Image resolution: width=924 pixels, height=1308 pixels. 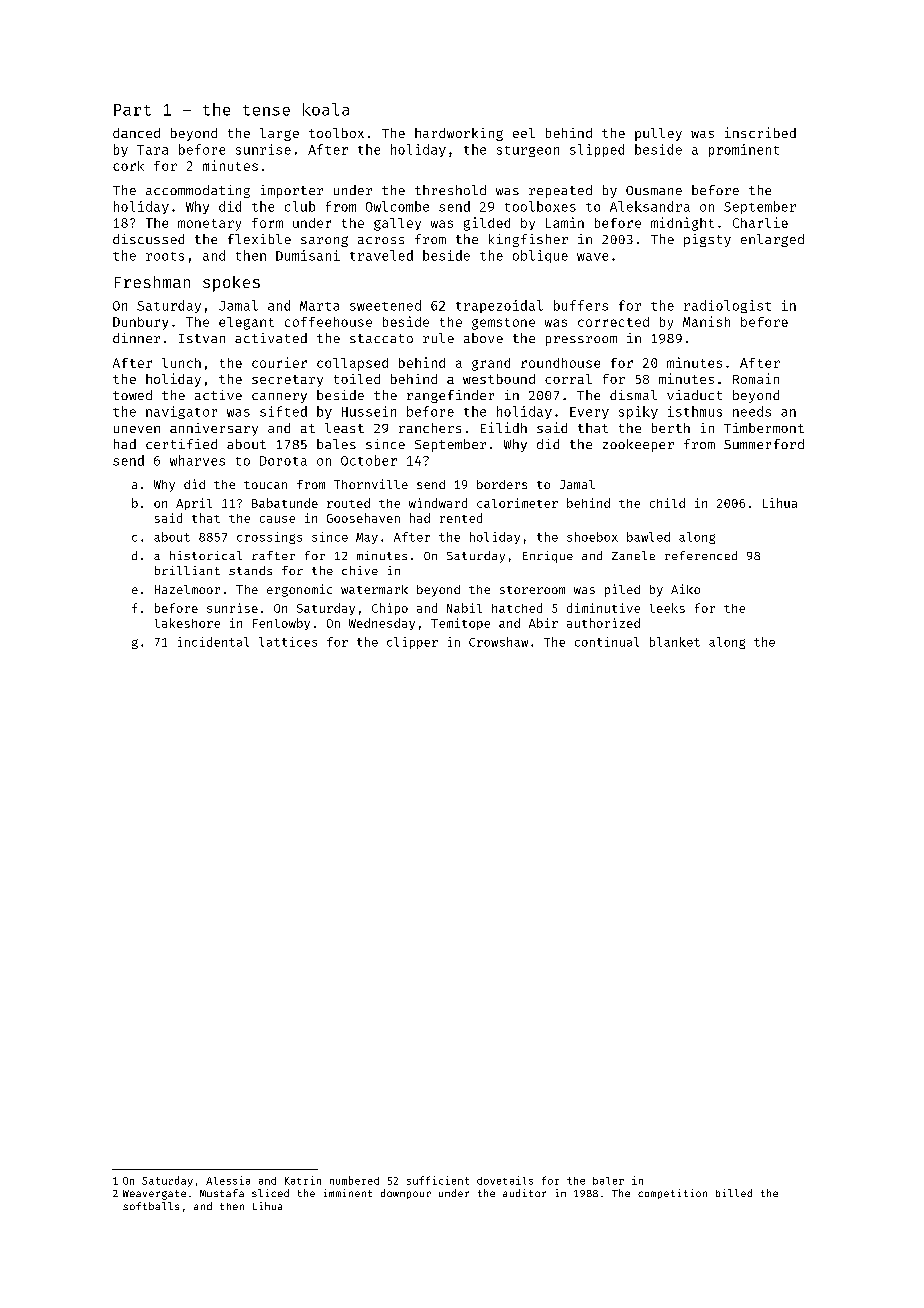 What do you see at coordinates (381, 255) in the page?
I see `traveled` at bounding box center [381, 255].
